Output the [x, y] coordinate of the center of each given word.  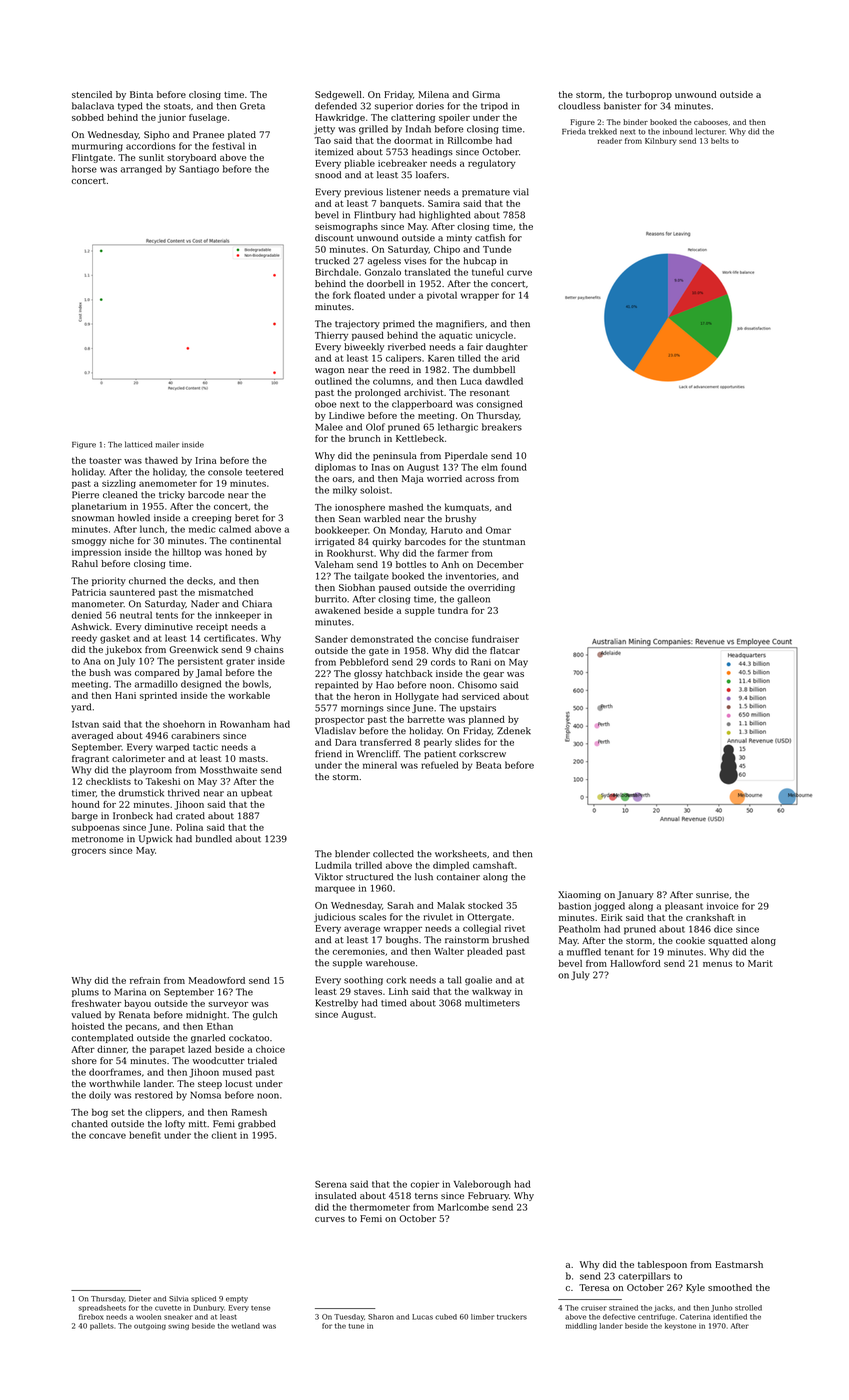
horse [84, 169]
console [225, 472]
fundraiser [495, 639]
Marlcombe [463, 1207]
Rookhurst [350, 553]
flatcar [505, 650]
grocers [89, 852]
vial [521, 192]
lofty [175, 1124]
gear [493, 675]
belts [720, 141]
